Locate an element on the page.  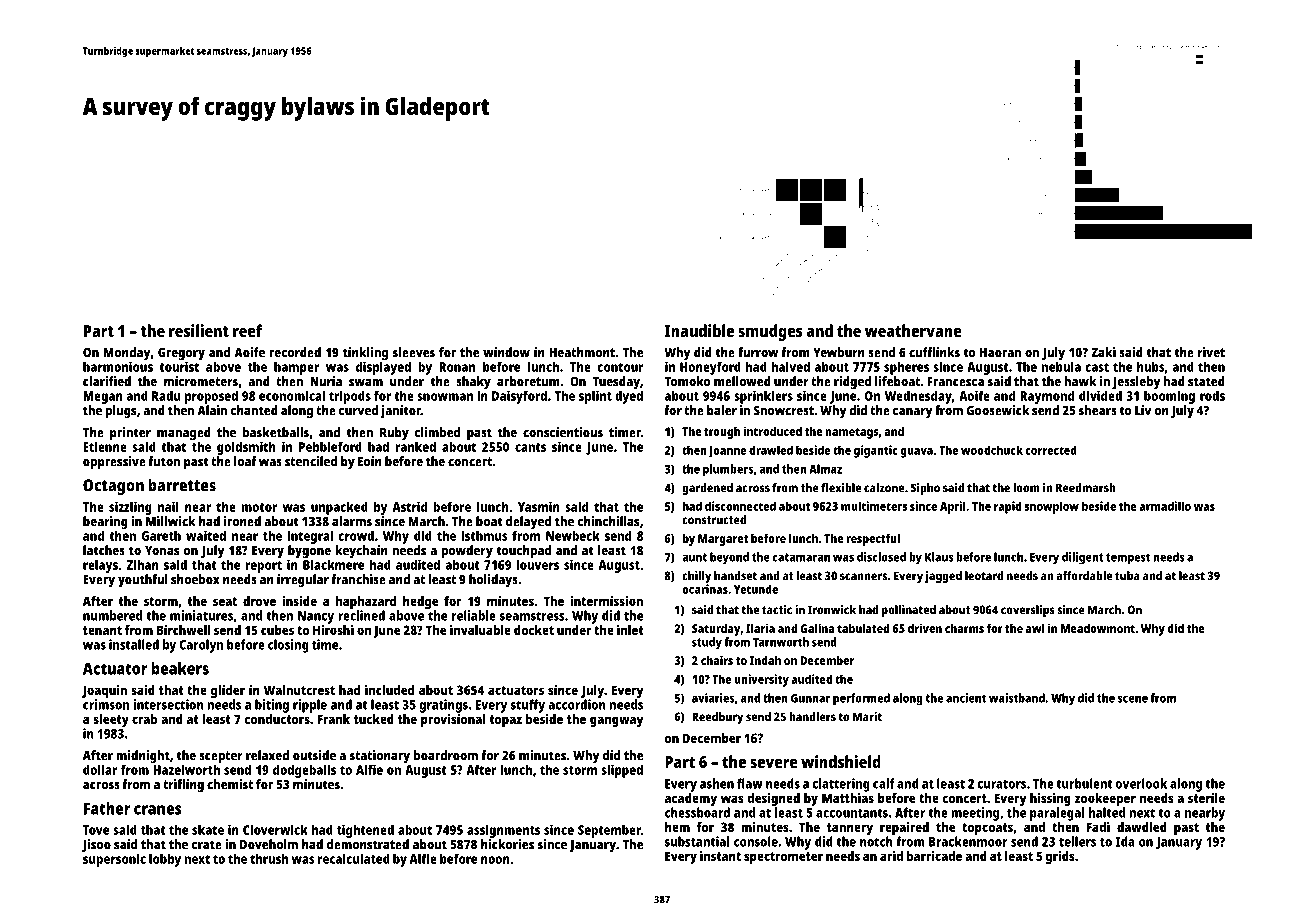
chemist is located at coordinates (230, 784).
